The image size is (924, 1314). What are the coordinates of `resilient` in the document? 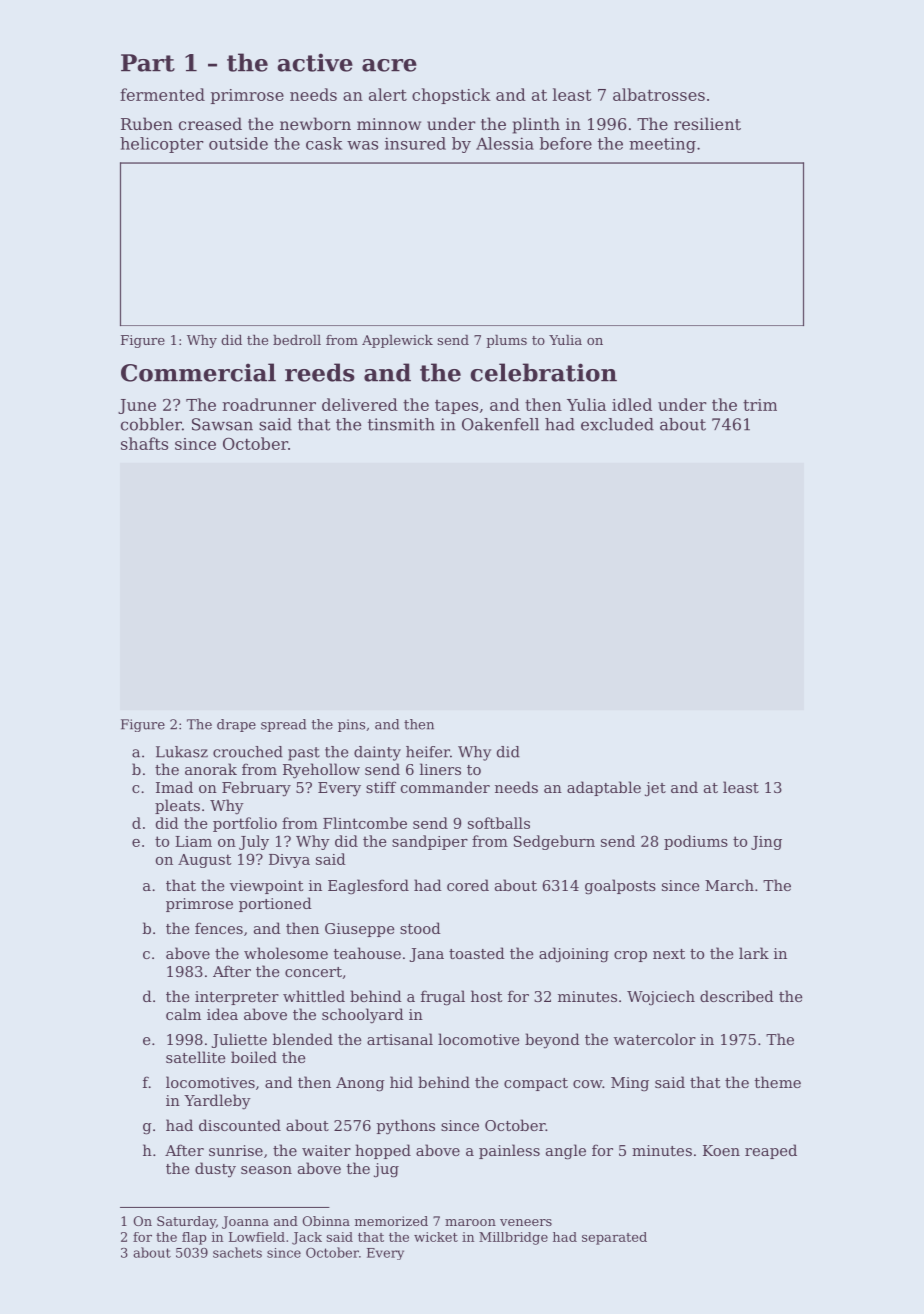 It's located at (707, 123).
